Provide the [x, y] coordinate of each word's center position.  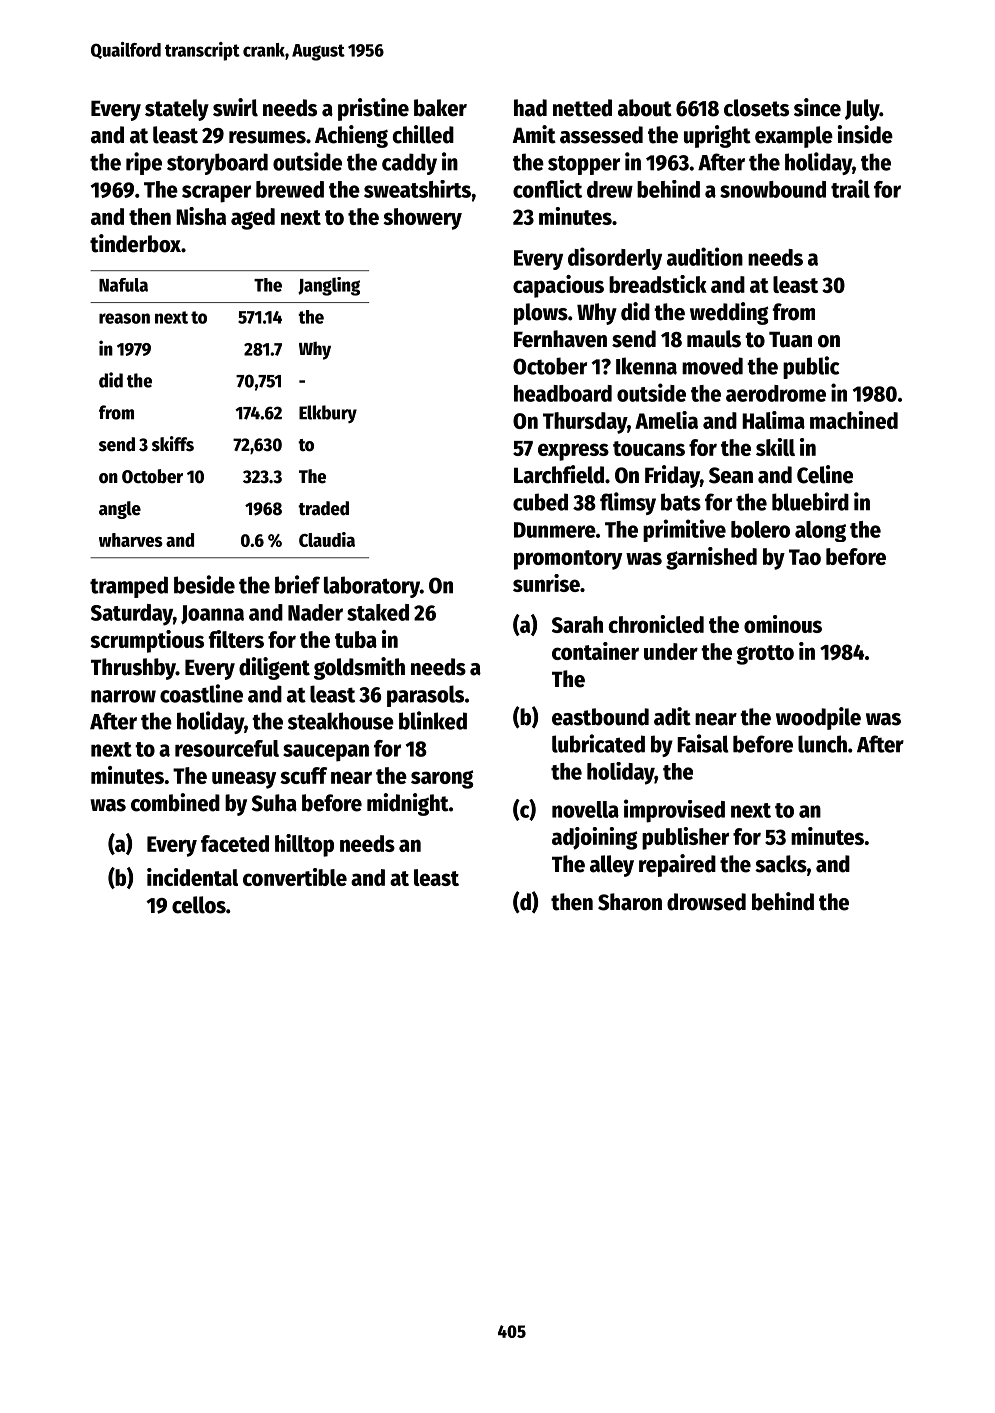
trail [850, 188]
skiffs [173, 444]
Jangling [329, 286]
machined [854, 420]
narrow [123, 696]
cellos [199, 905]
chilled [423, 134]
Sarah [577, 624]
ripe [144, 163]
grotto [765, 655]
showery [422, 219]
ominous [783, 624]
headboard [563, 393]
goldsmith [359, 668]
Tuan [790, 339]
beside [204, 584]
